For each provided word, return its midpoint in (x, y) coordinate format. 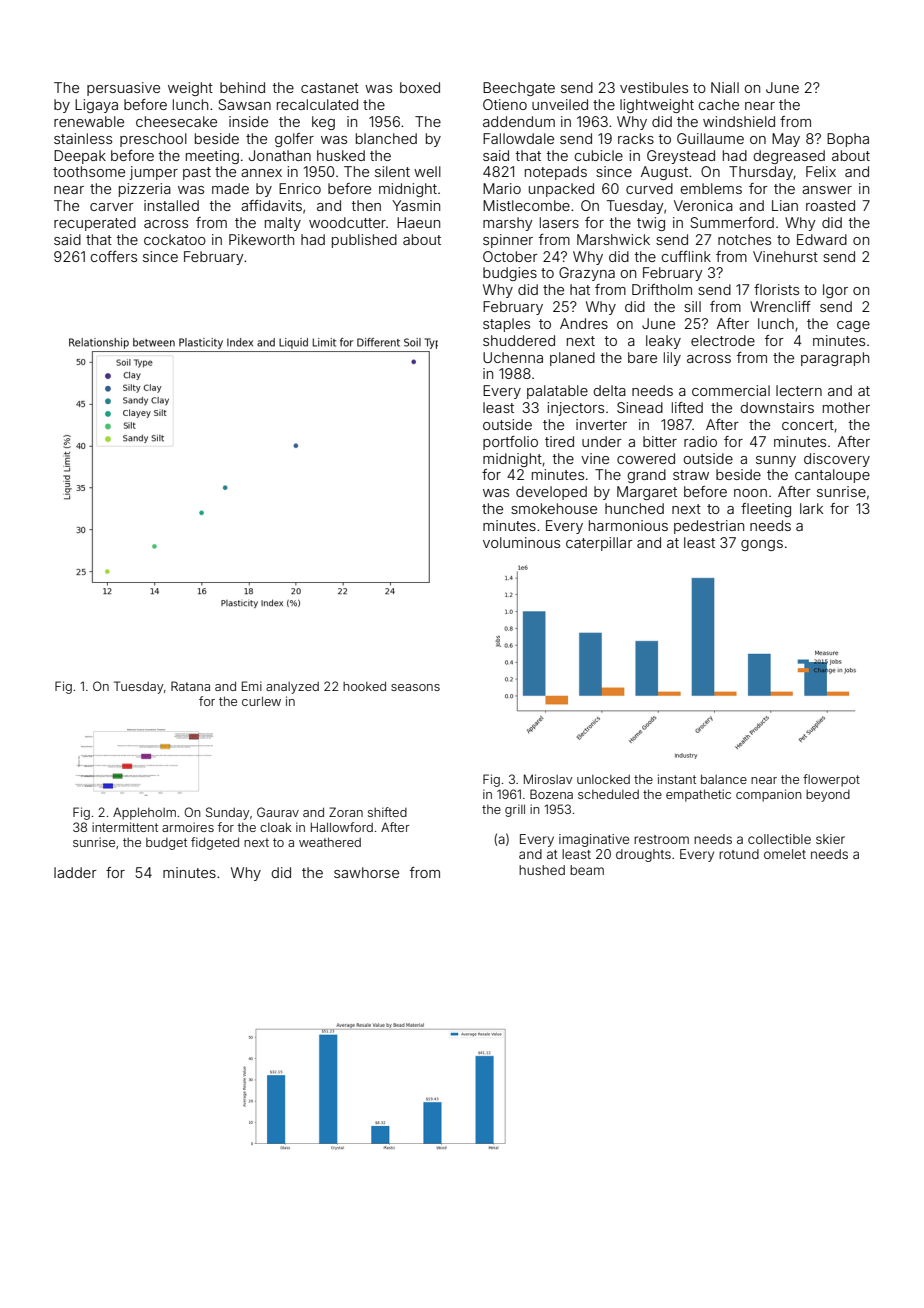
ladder (75, 872)
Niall (725, 87)
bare (642, 357)
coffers (113, 256)
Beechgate (519, 89)
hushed (542, 870)
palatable (557, 392)
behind (242, 87)
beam (587, 870)
